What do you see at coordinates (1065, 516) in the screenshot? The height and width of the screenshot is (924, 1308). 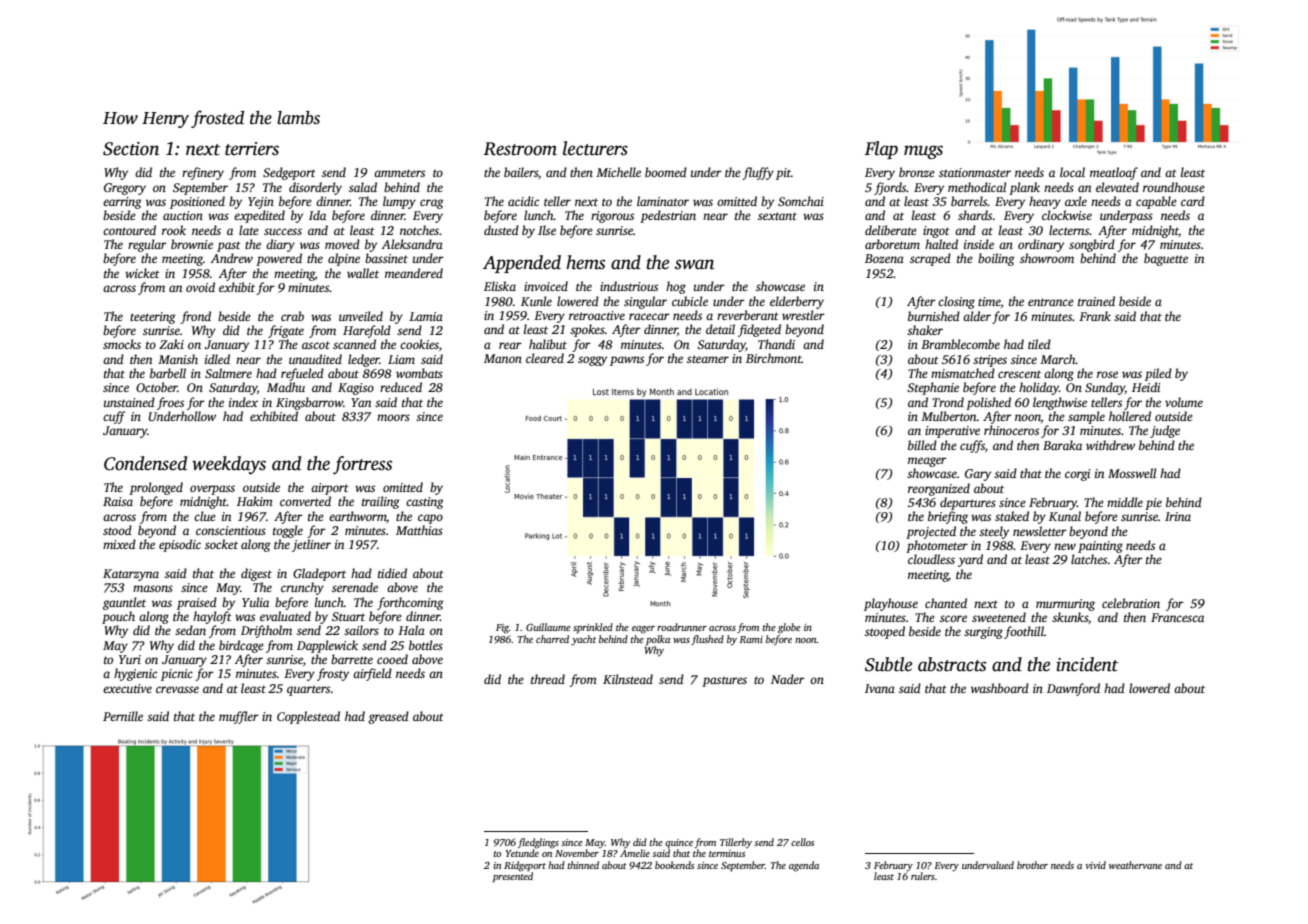 I see `Kunal` at bounding box center [1065, 516].
